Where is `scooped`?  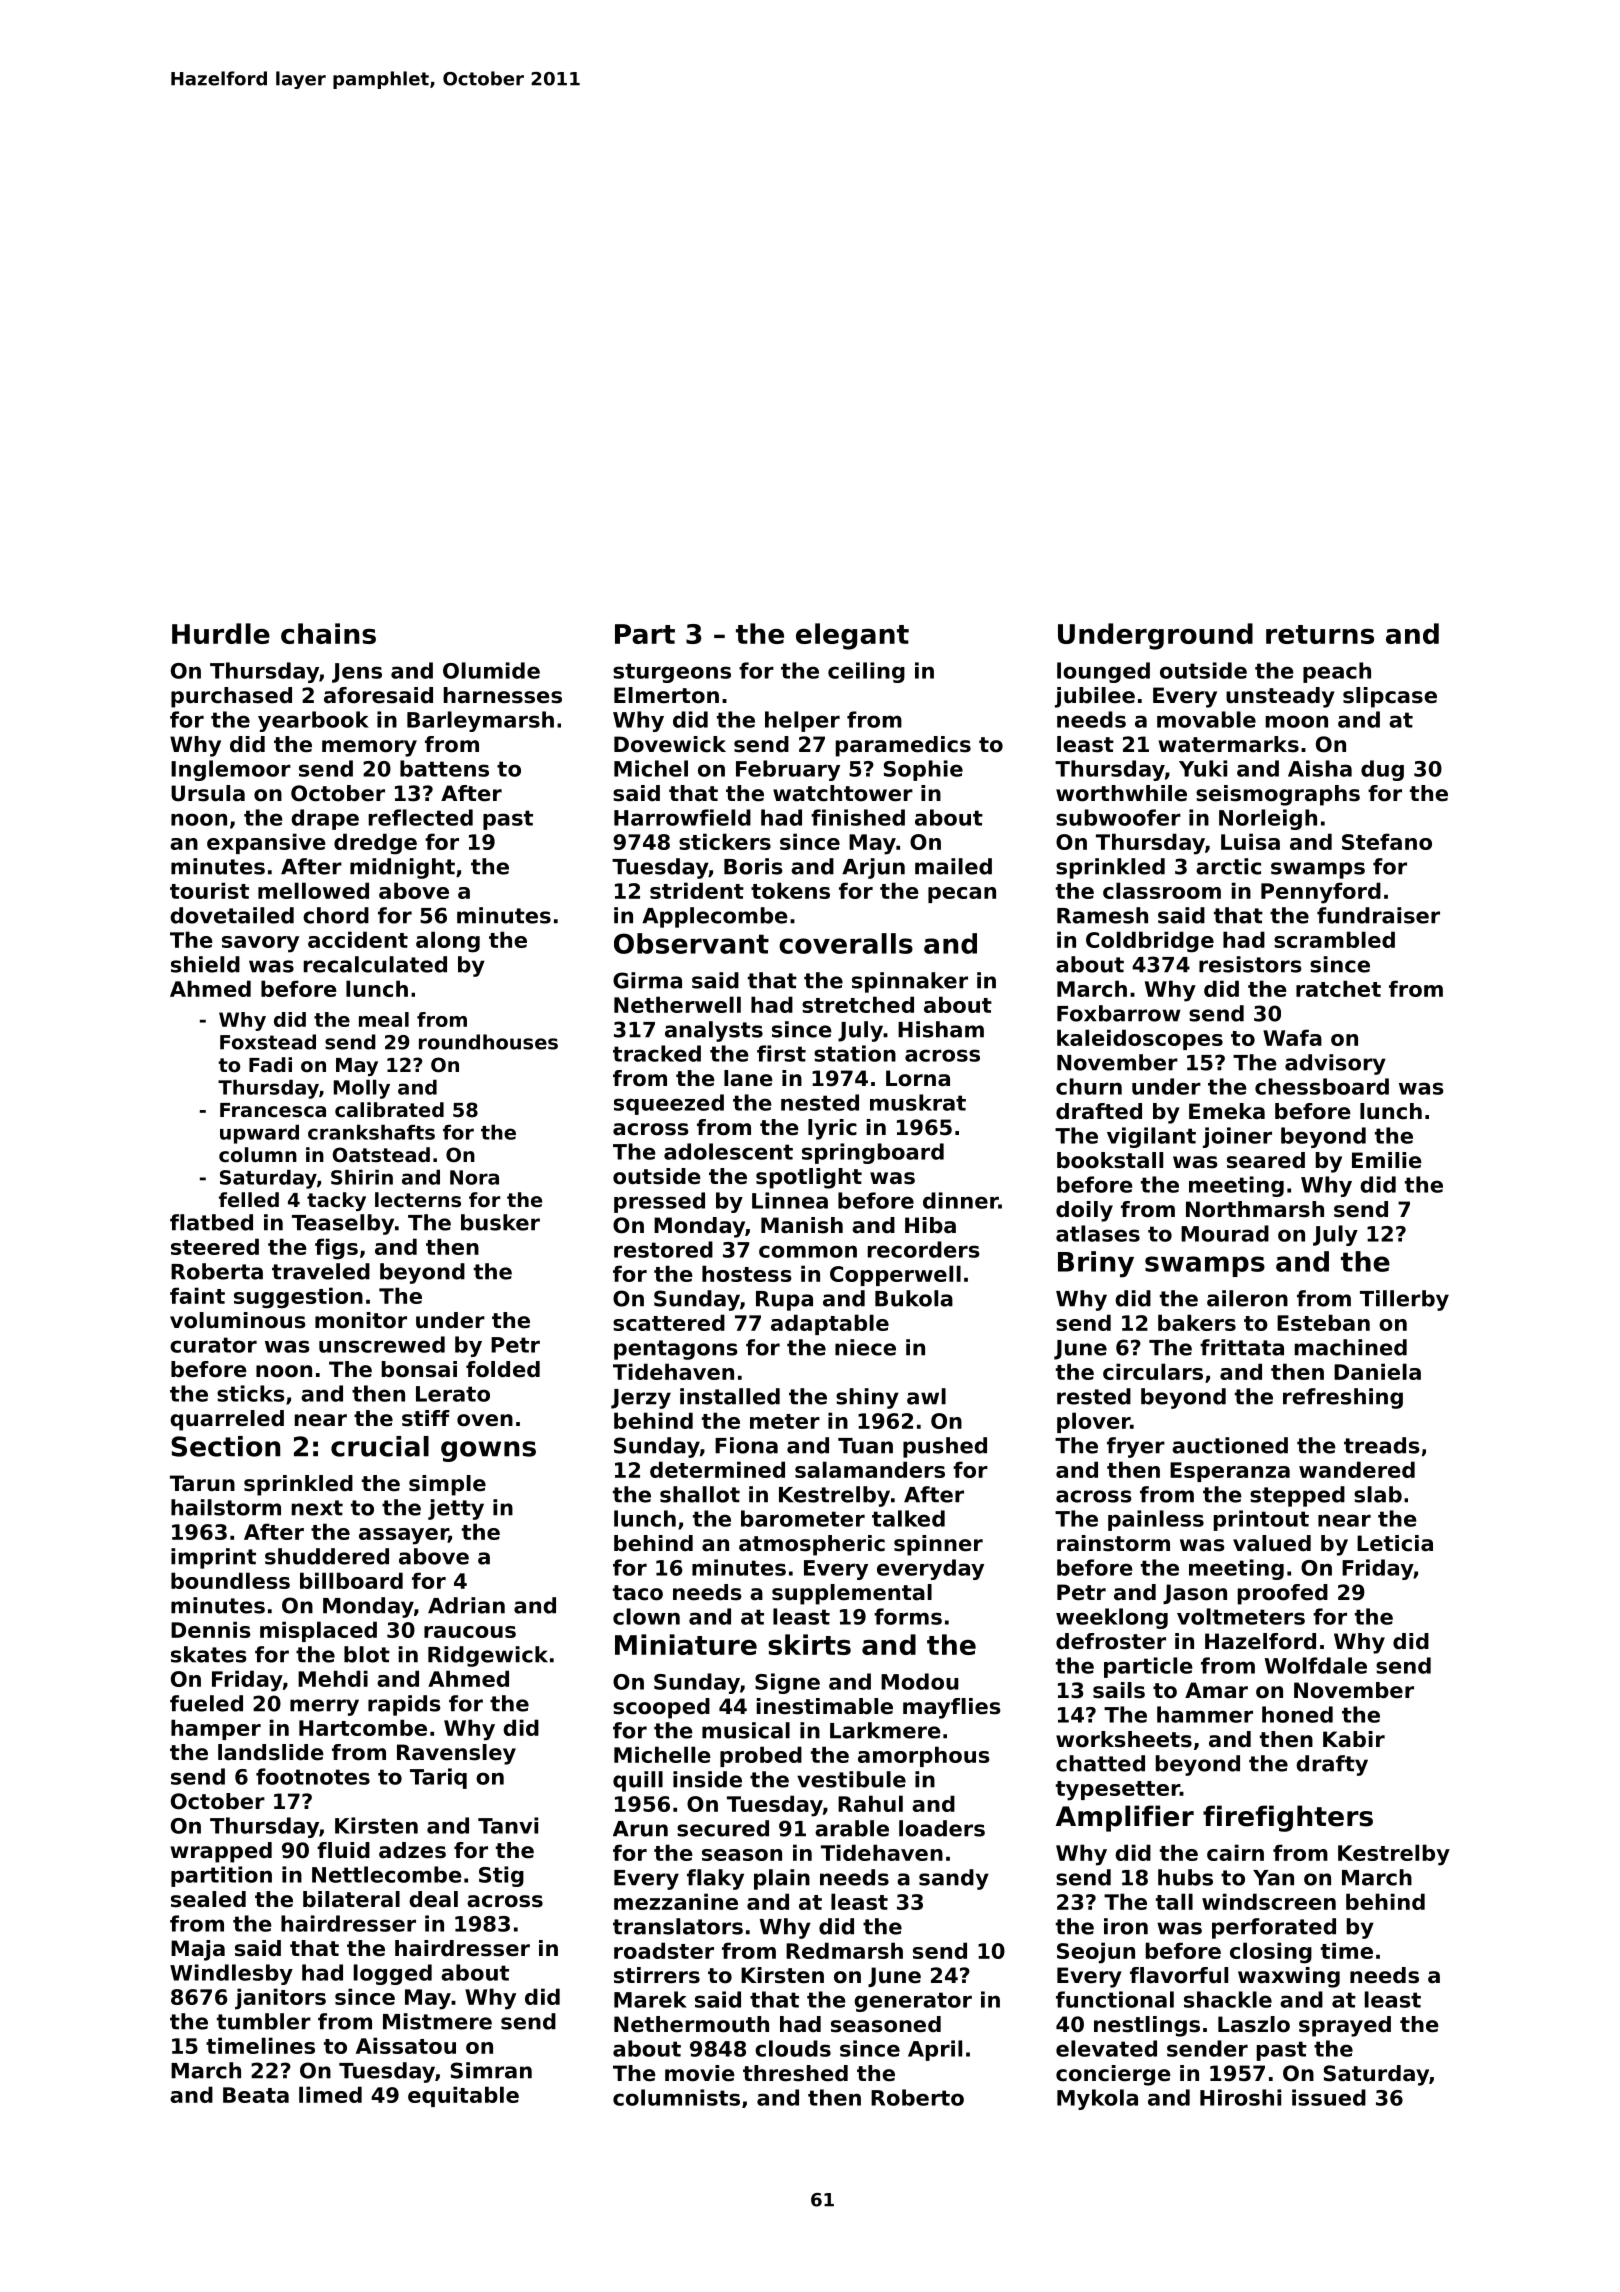 scooped is located at coordinates (661, 1708).
